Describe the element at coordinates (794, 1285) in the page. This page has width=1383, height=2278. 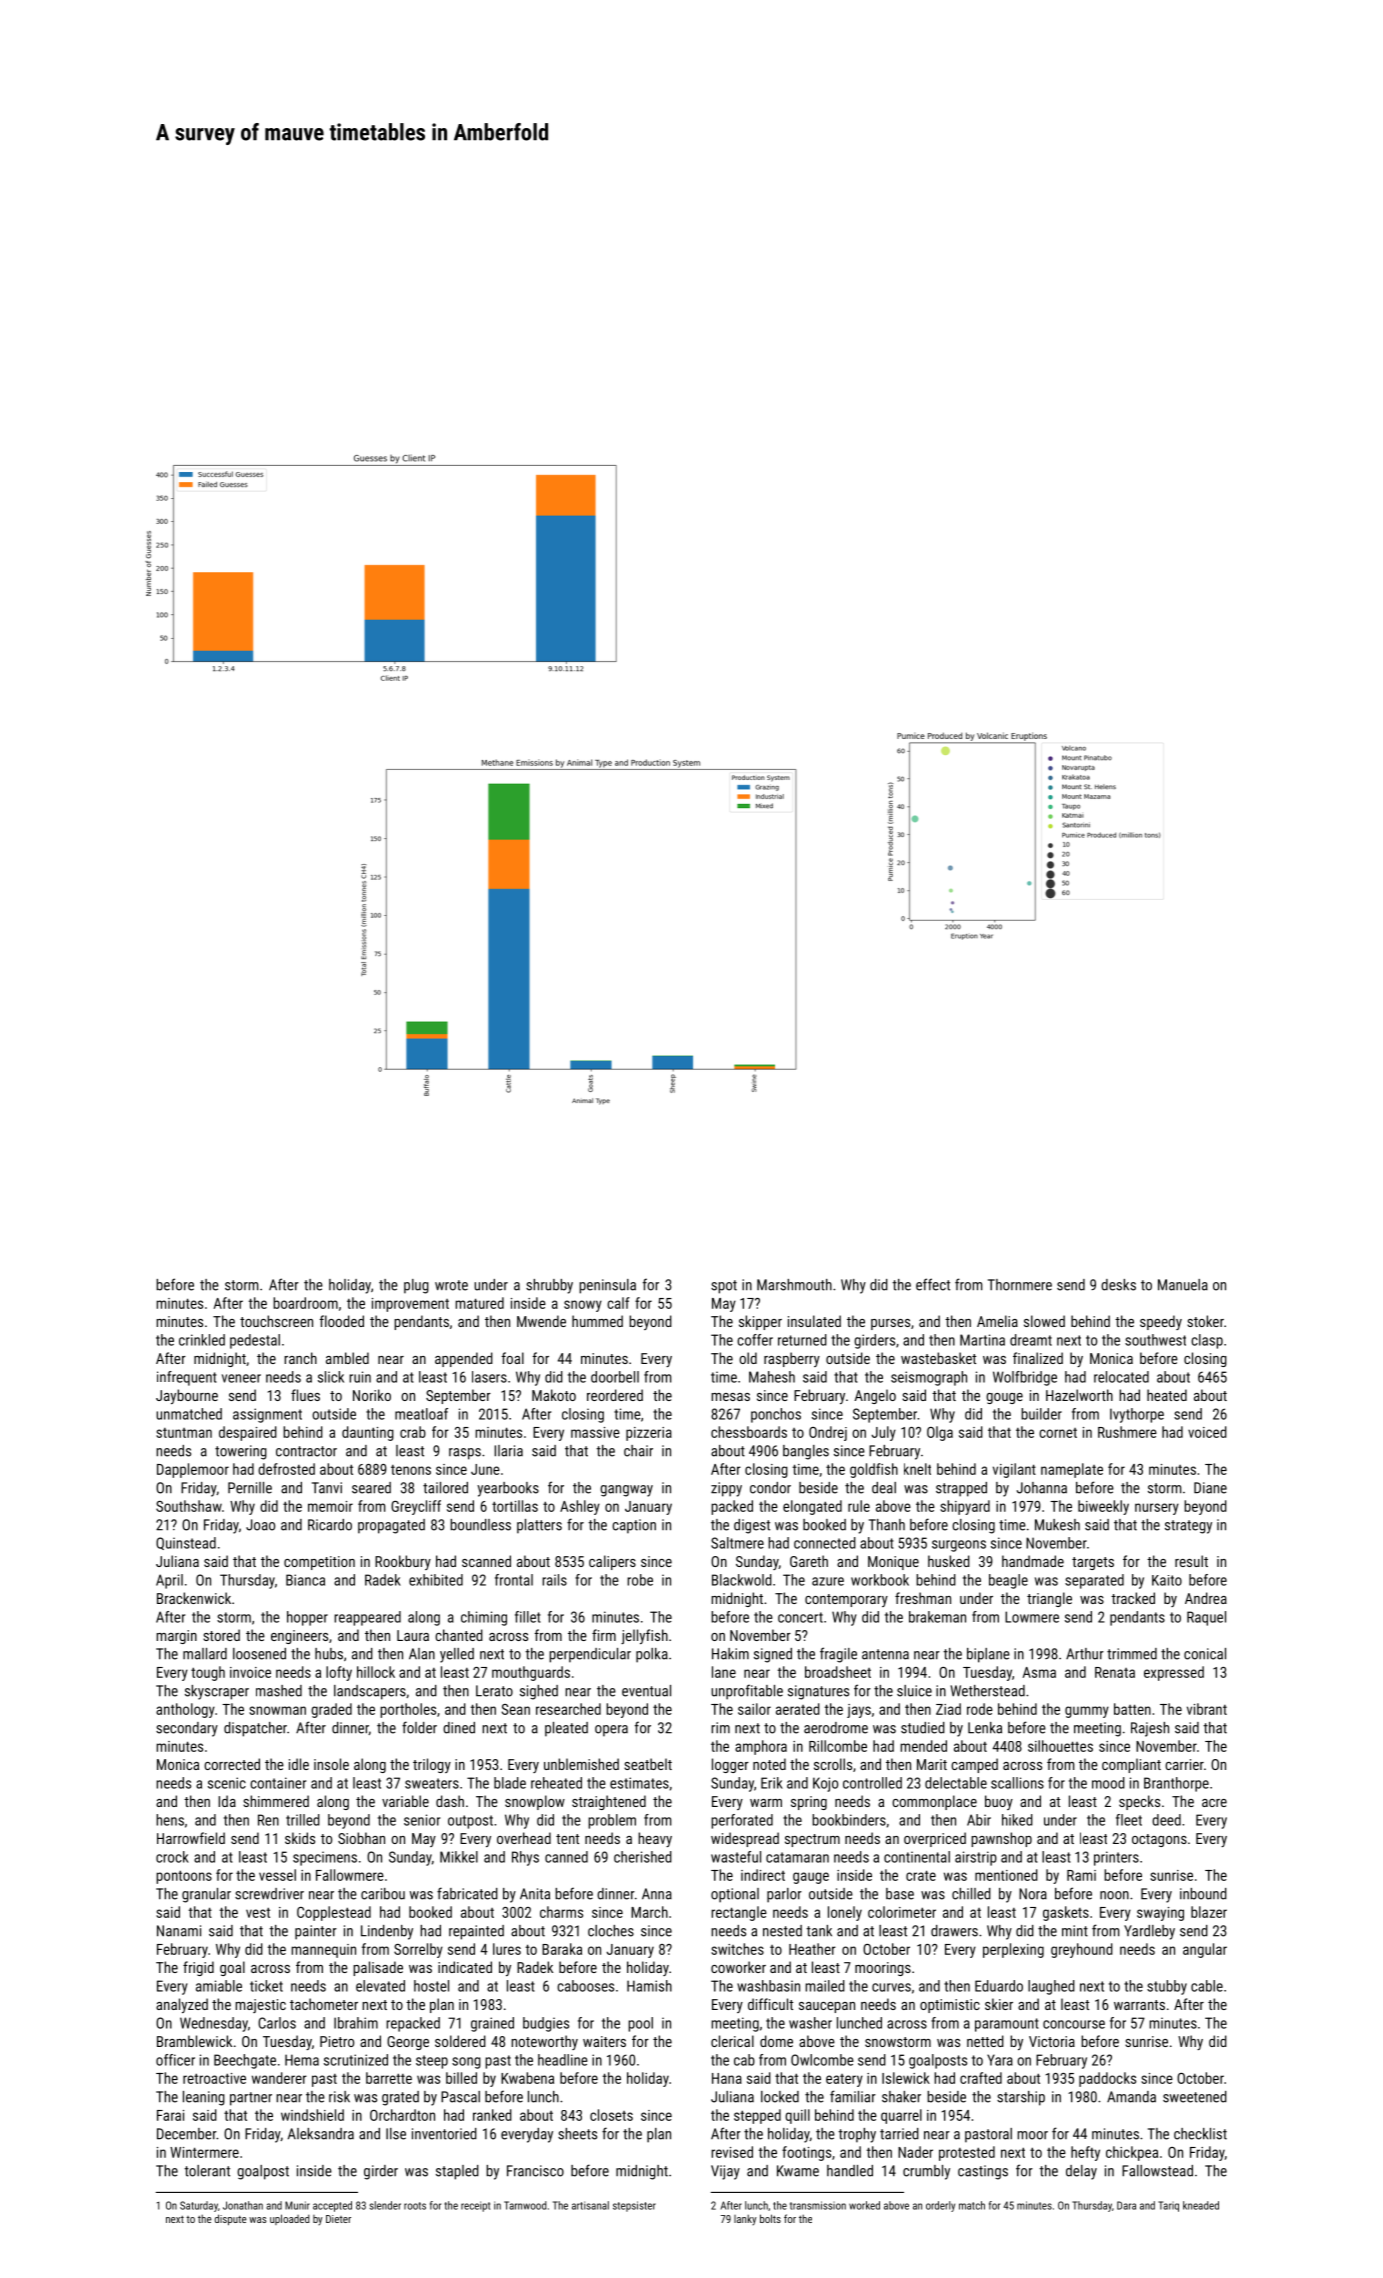
I see `Marshmouth` at that location.
